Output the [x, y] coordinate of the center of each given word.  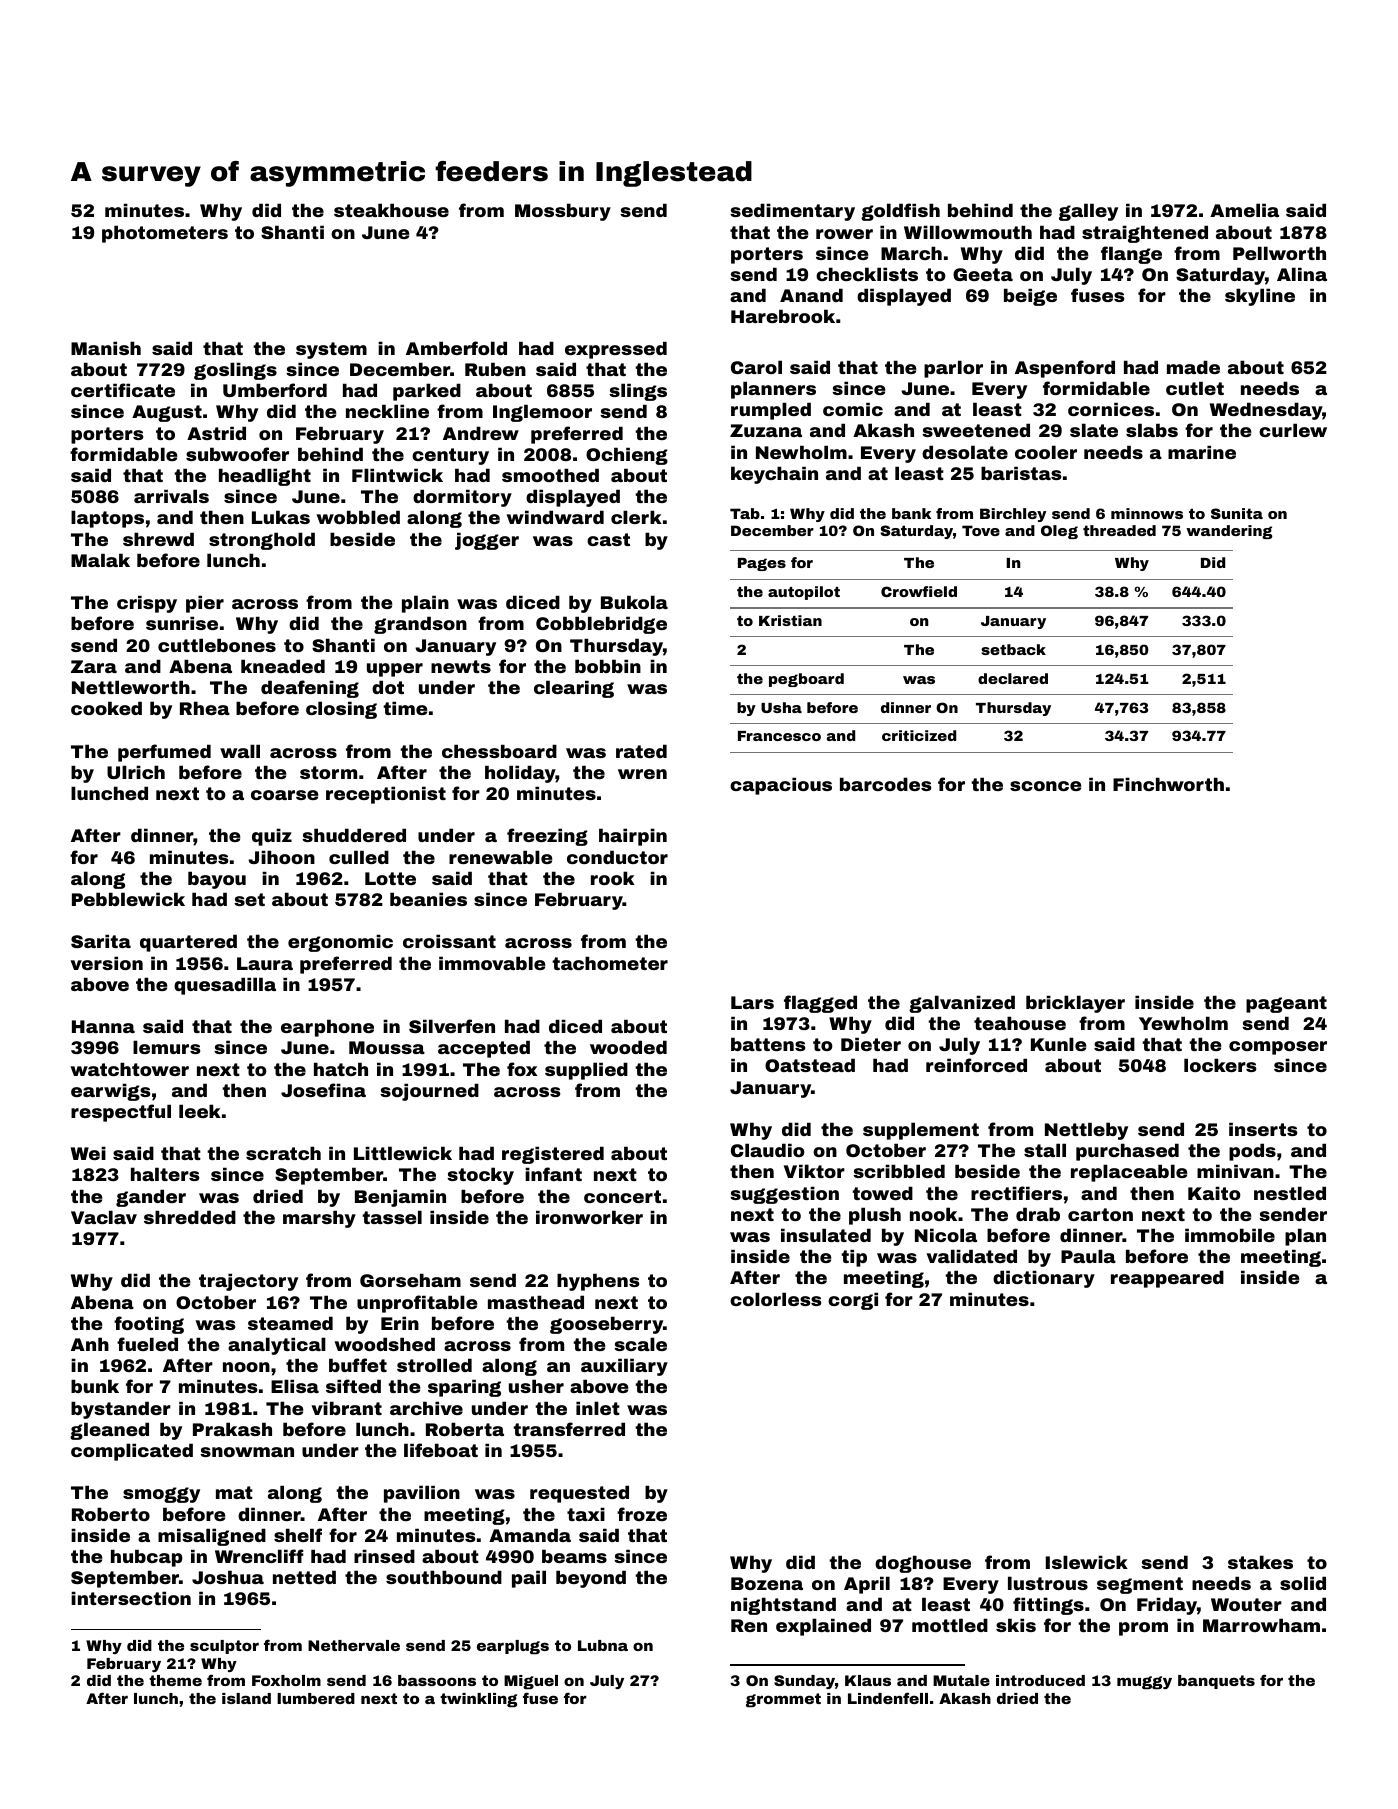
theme [175, 1680]
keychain [774, 475]
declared [1013, 678]
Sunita [1237, 513]
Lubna [603, 1645]
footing [149, 1325]
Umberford [275, 390]
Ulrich [136, 772]
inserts [1263, 1129]
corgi [853, 1301]
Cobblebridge [601, 625]
